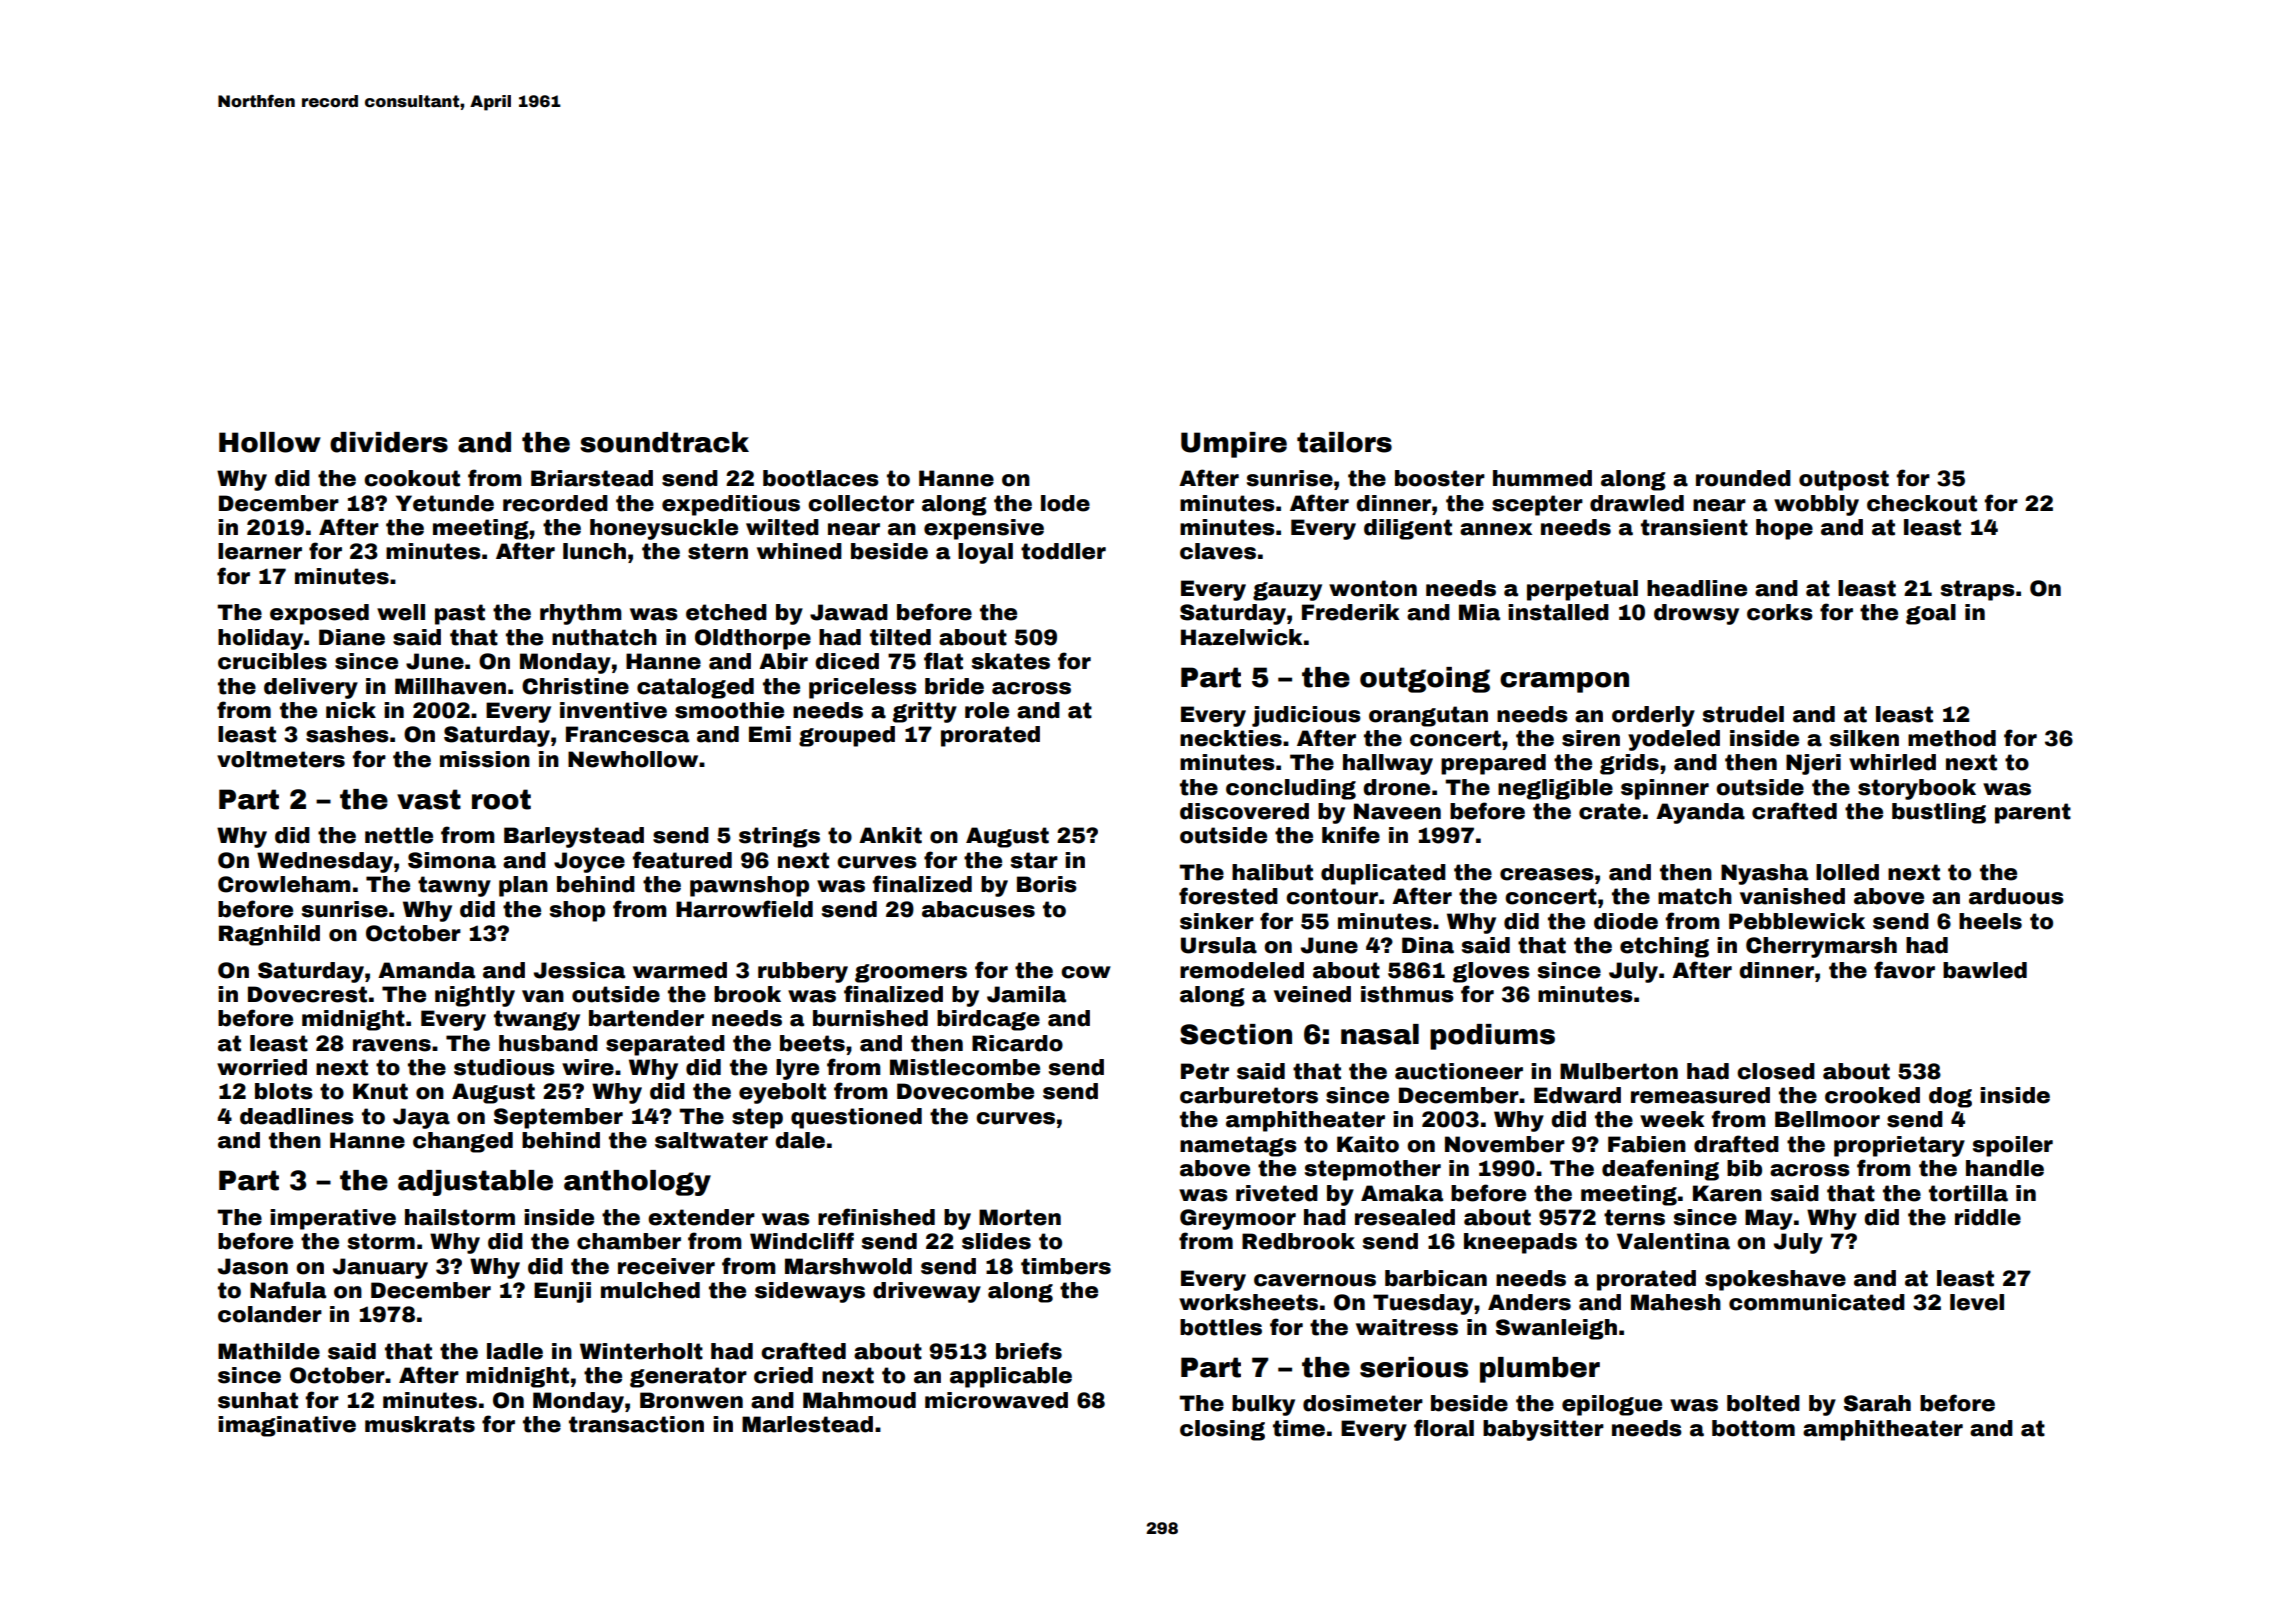 Image resolution: width=2292 pixels, height=1620 pixels. I want to click on May, so click(1769, 1219).
